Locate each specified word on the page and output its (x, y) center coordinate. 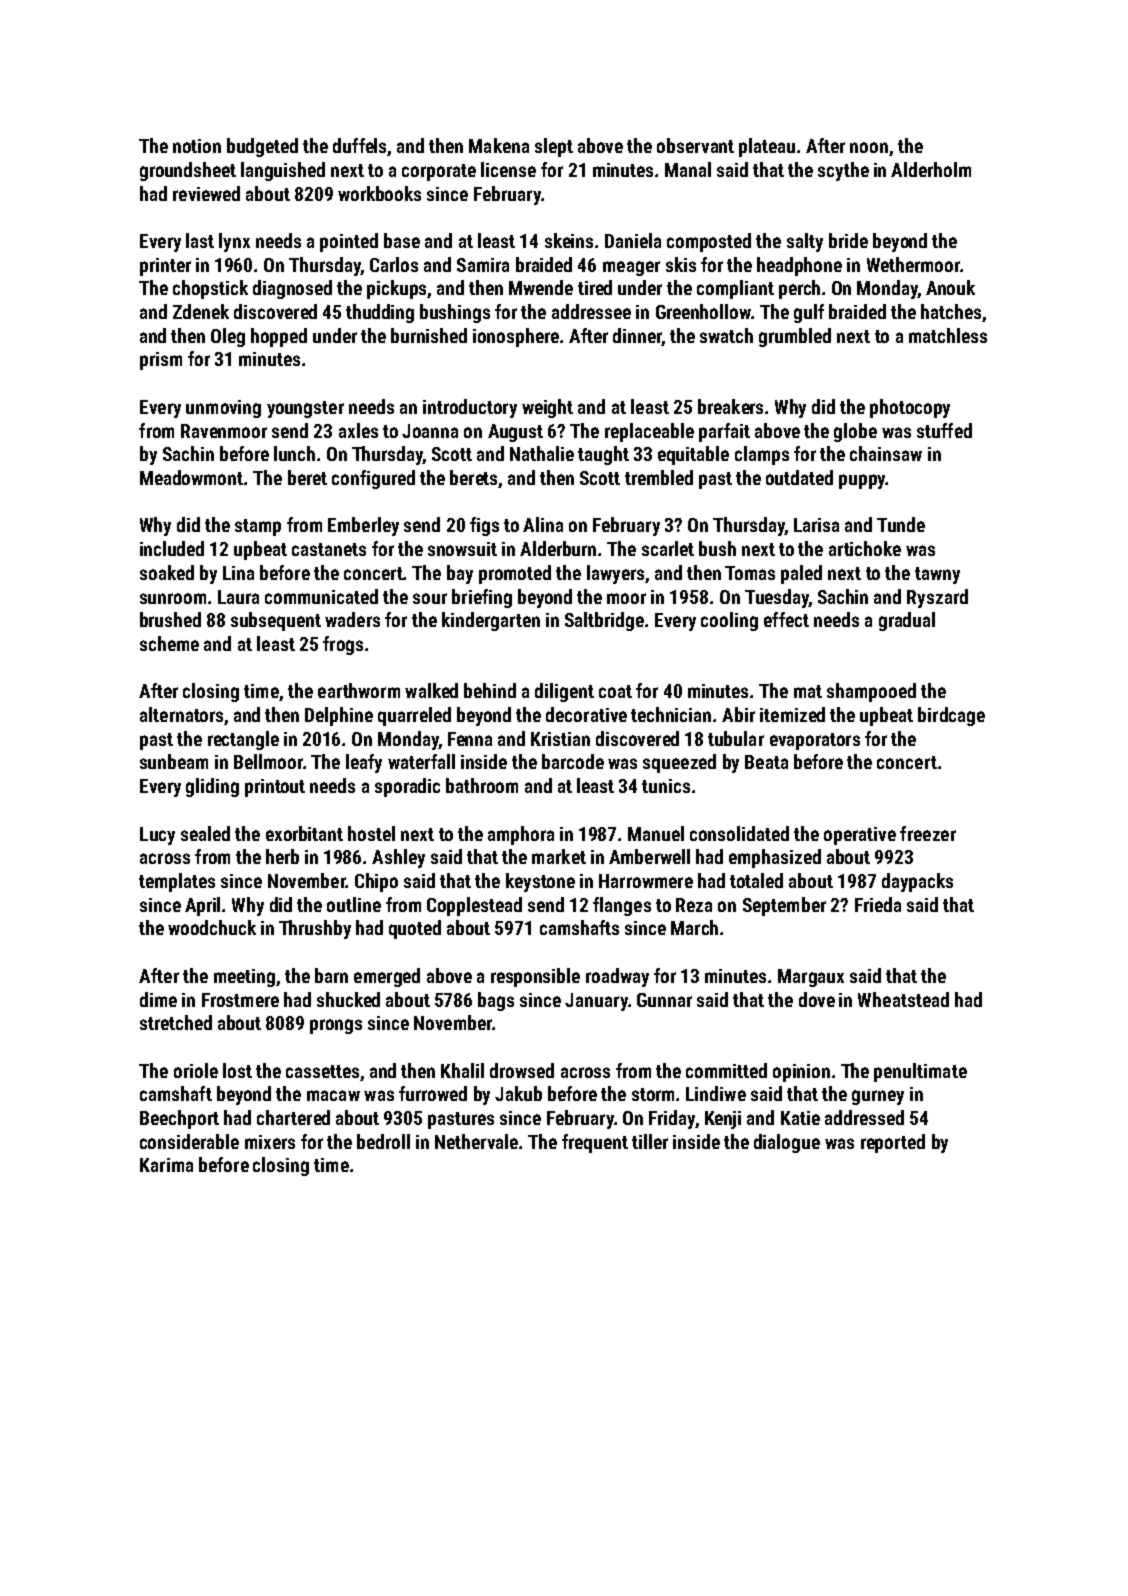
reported (893, 1143)
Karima (166, 1165)
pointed (349, 242)
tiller (650, 1141)
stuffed (944, 430)
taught (603, 455)
